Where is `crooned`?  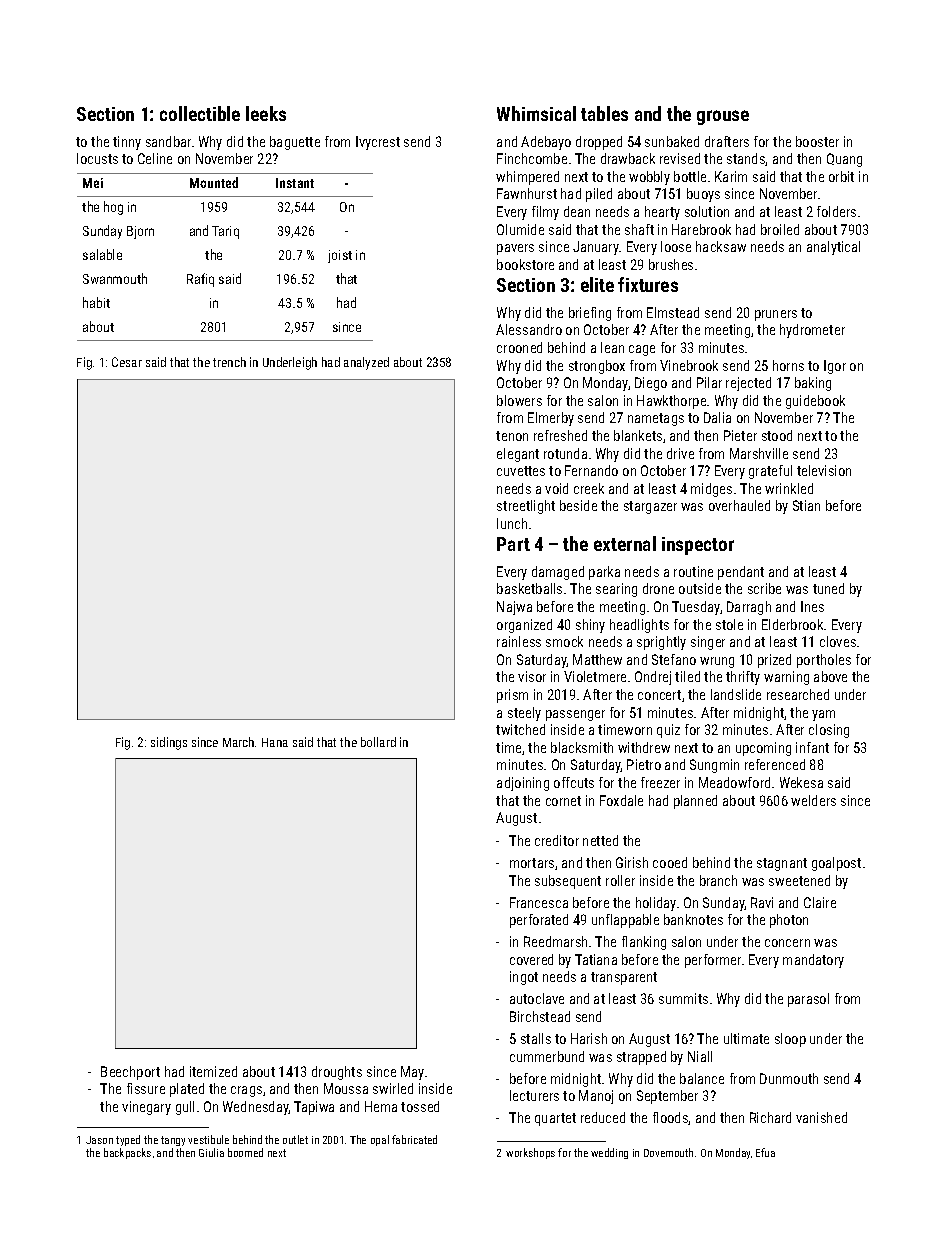 crooned is located at coordinates (519, 347).
